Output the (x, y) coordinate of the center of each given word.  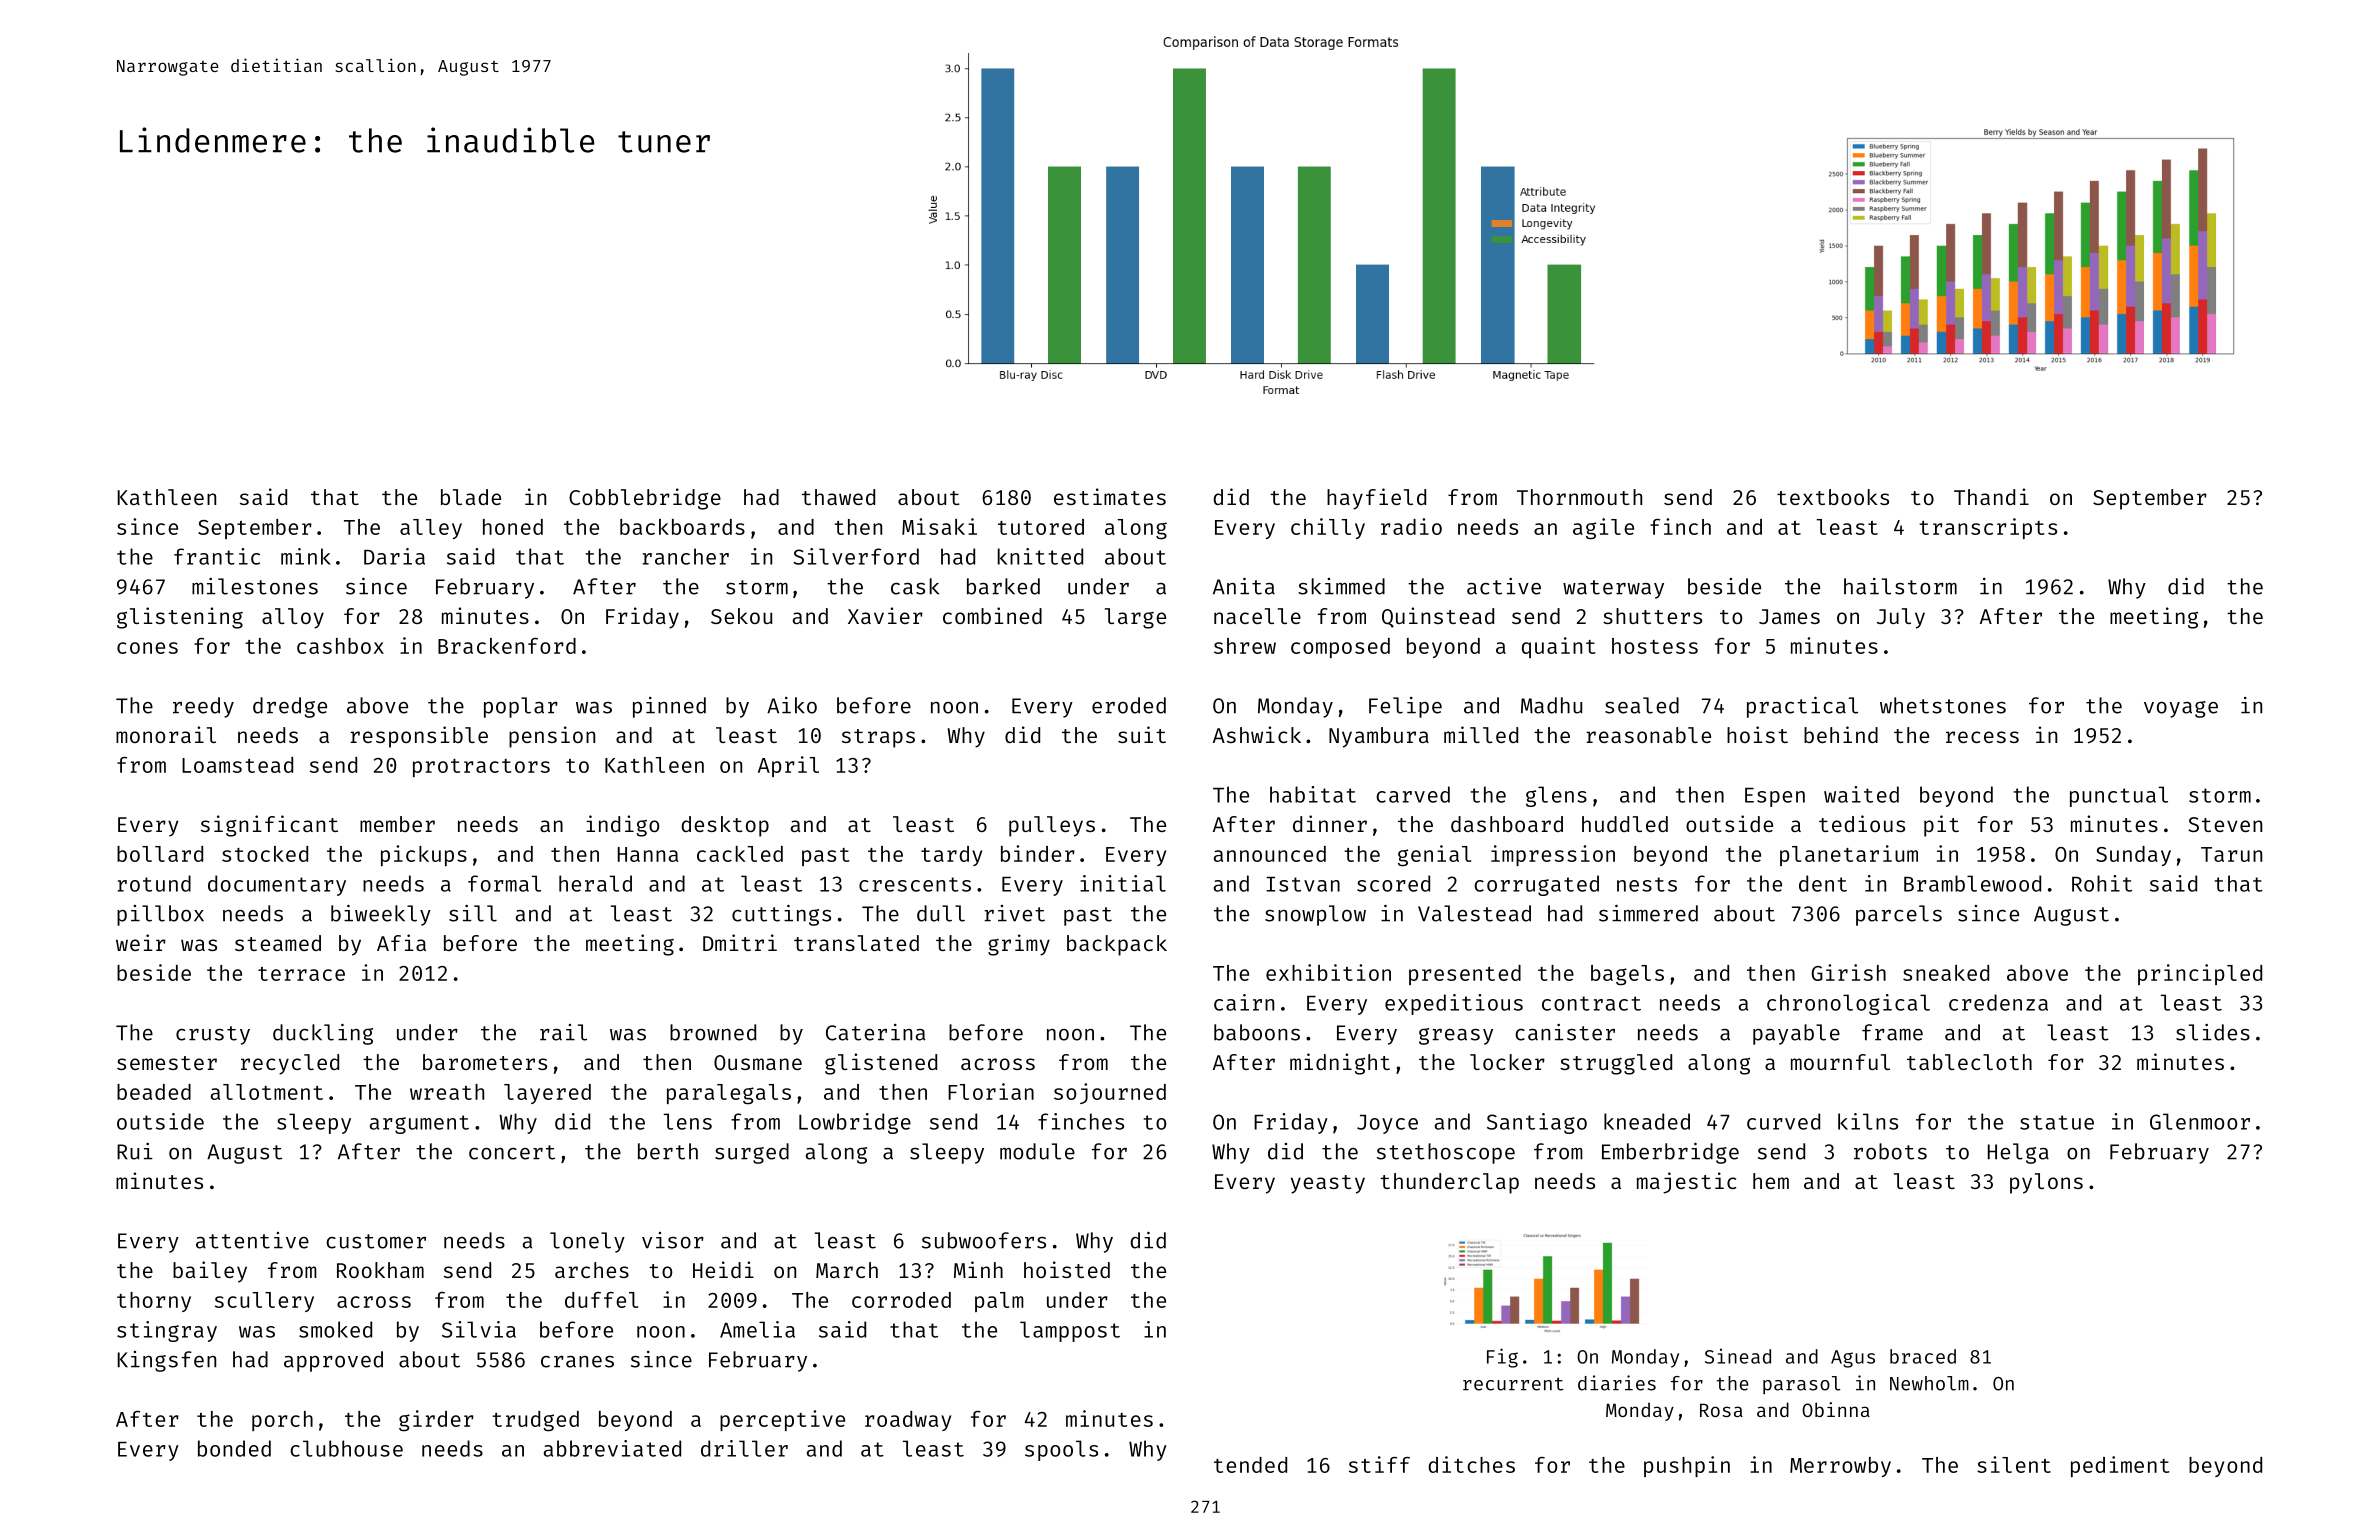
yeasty (1328, 1184)
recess (1982, 737)
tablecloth (1969, 1062)
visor (673, 1240)
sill (473, 913)
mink (306, 556)
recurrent (1513, 1384)
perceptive (782, 1420)
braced (1923, 1356)
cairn (1244, 1002)
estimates (1110, 496)
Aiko (792, 705)
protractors (481, 768)
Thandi (1991, 496)
